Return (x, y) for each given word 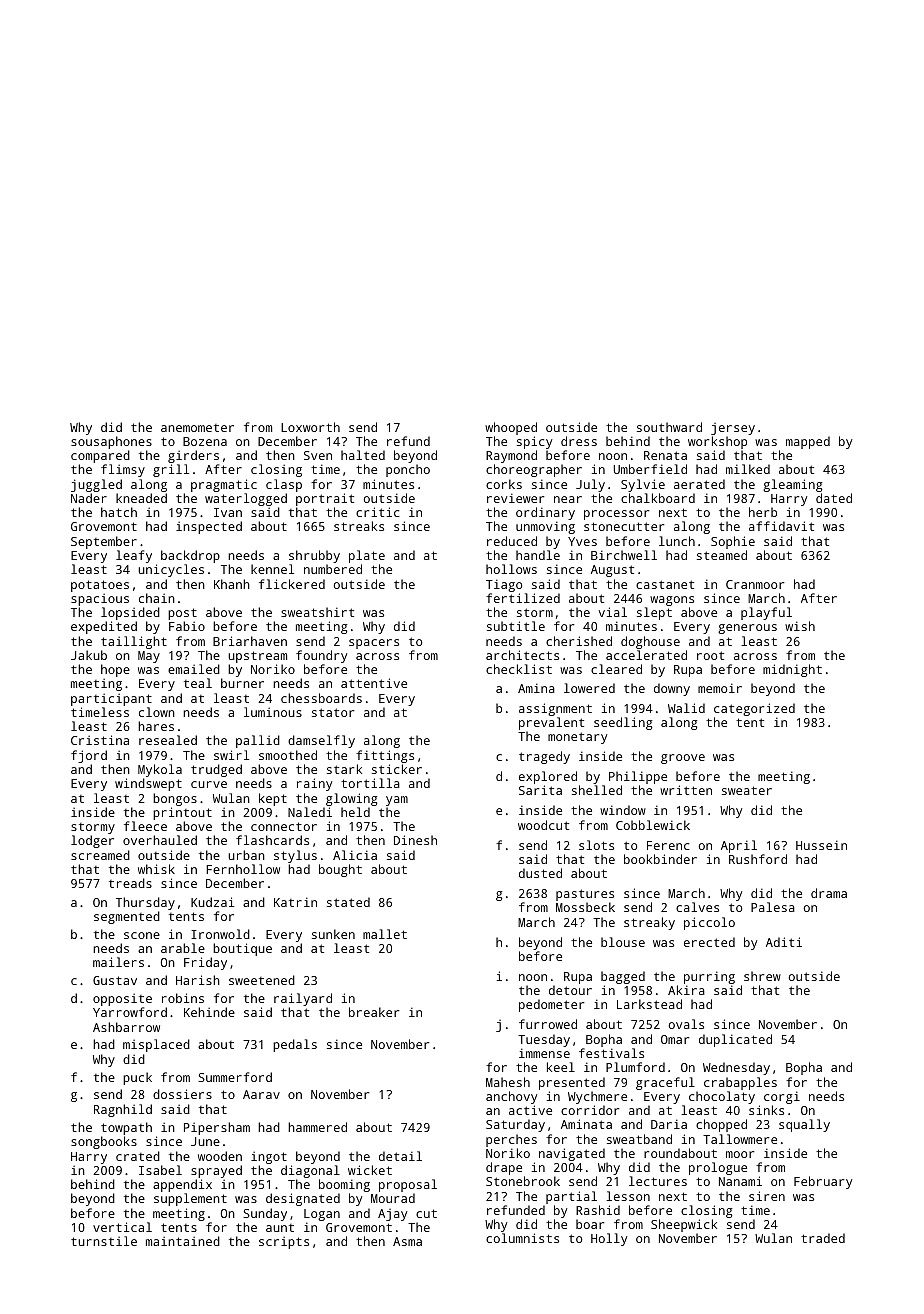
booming (344, 1186)
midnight (792, 670)
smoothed (288, 755)
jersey (733, 429)
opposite (122, 999)
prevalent (551, 723)
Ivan (228, 512)
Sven (318, 455)
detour (570, 990)
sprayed (216, 1171)
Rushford (758, 859)
